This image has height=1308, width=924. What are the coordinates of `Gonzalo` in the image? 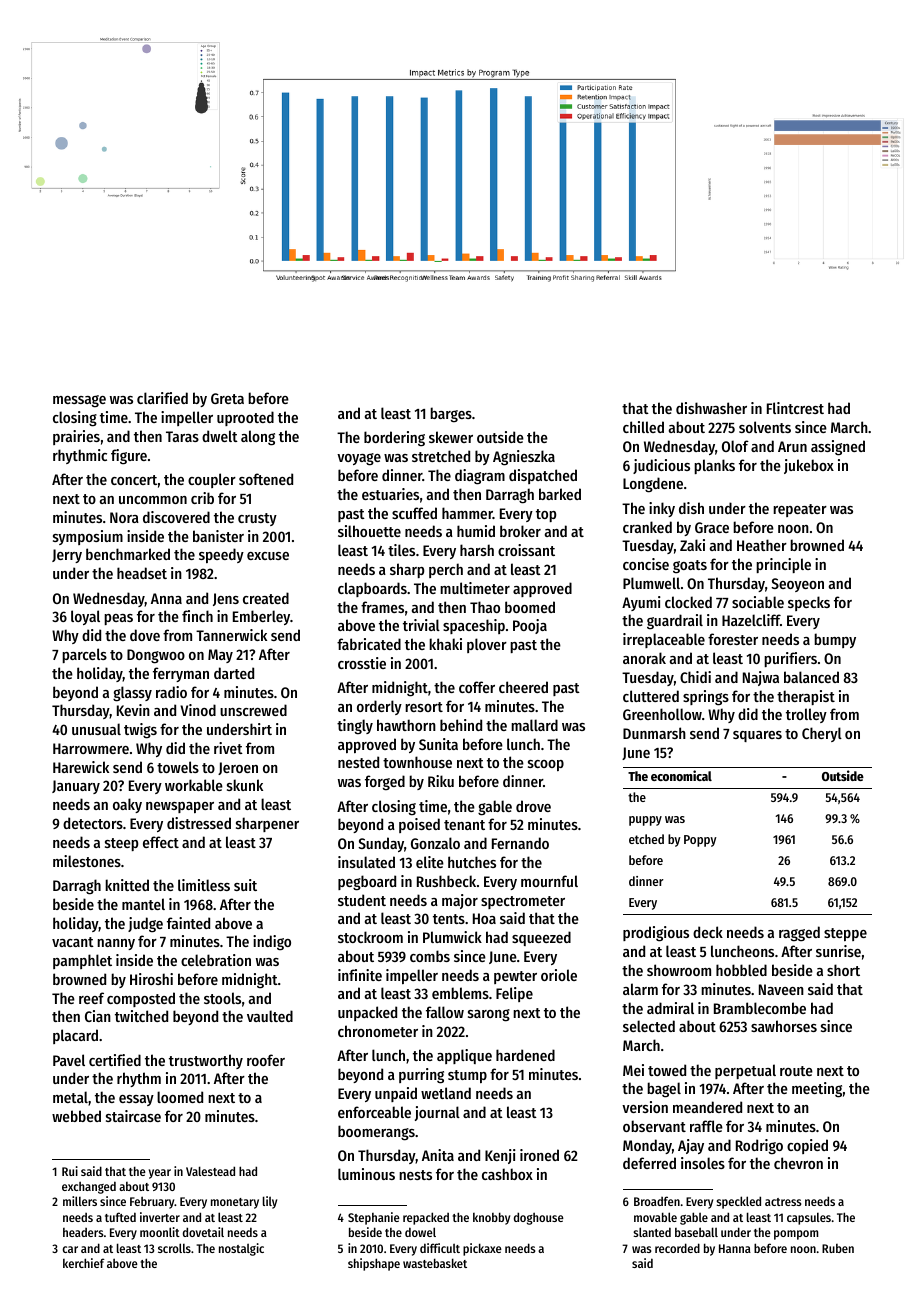 It's located at (435, 843).
